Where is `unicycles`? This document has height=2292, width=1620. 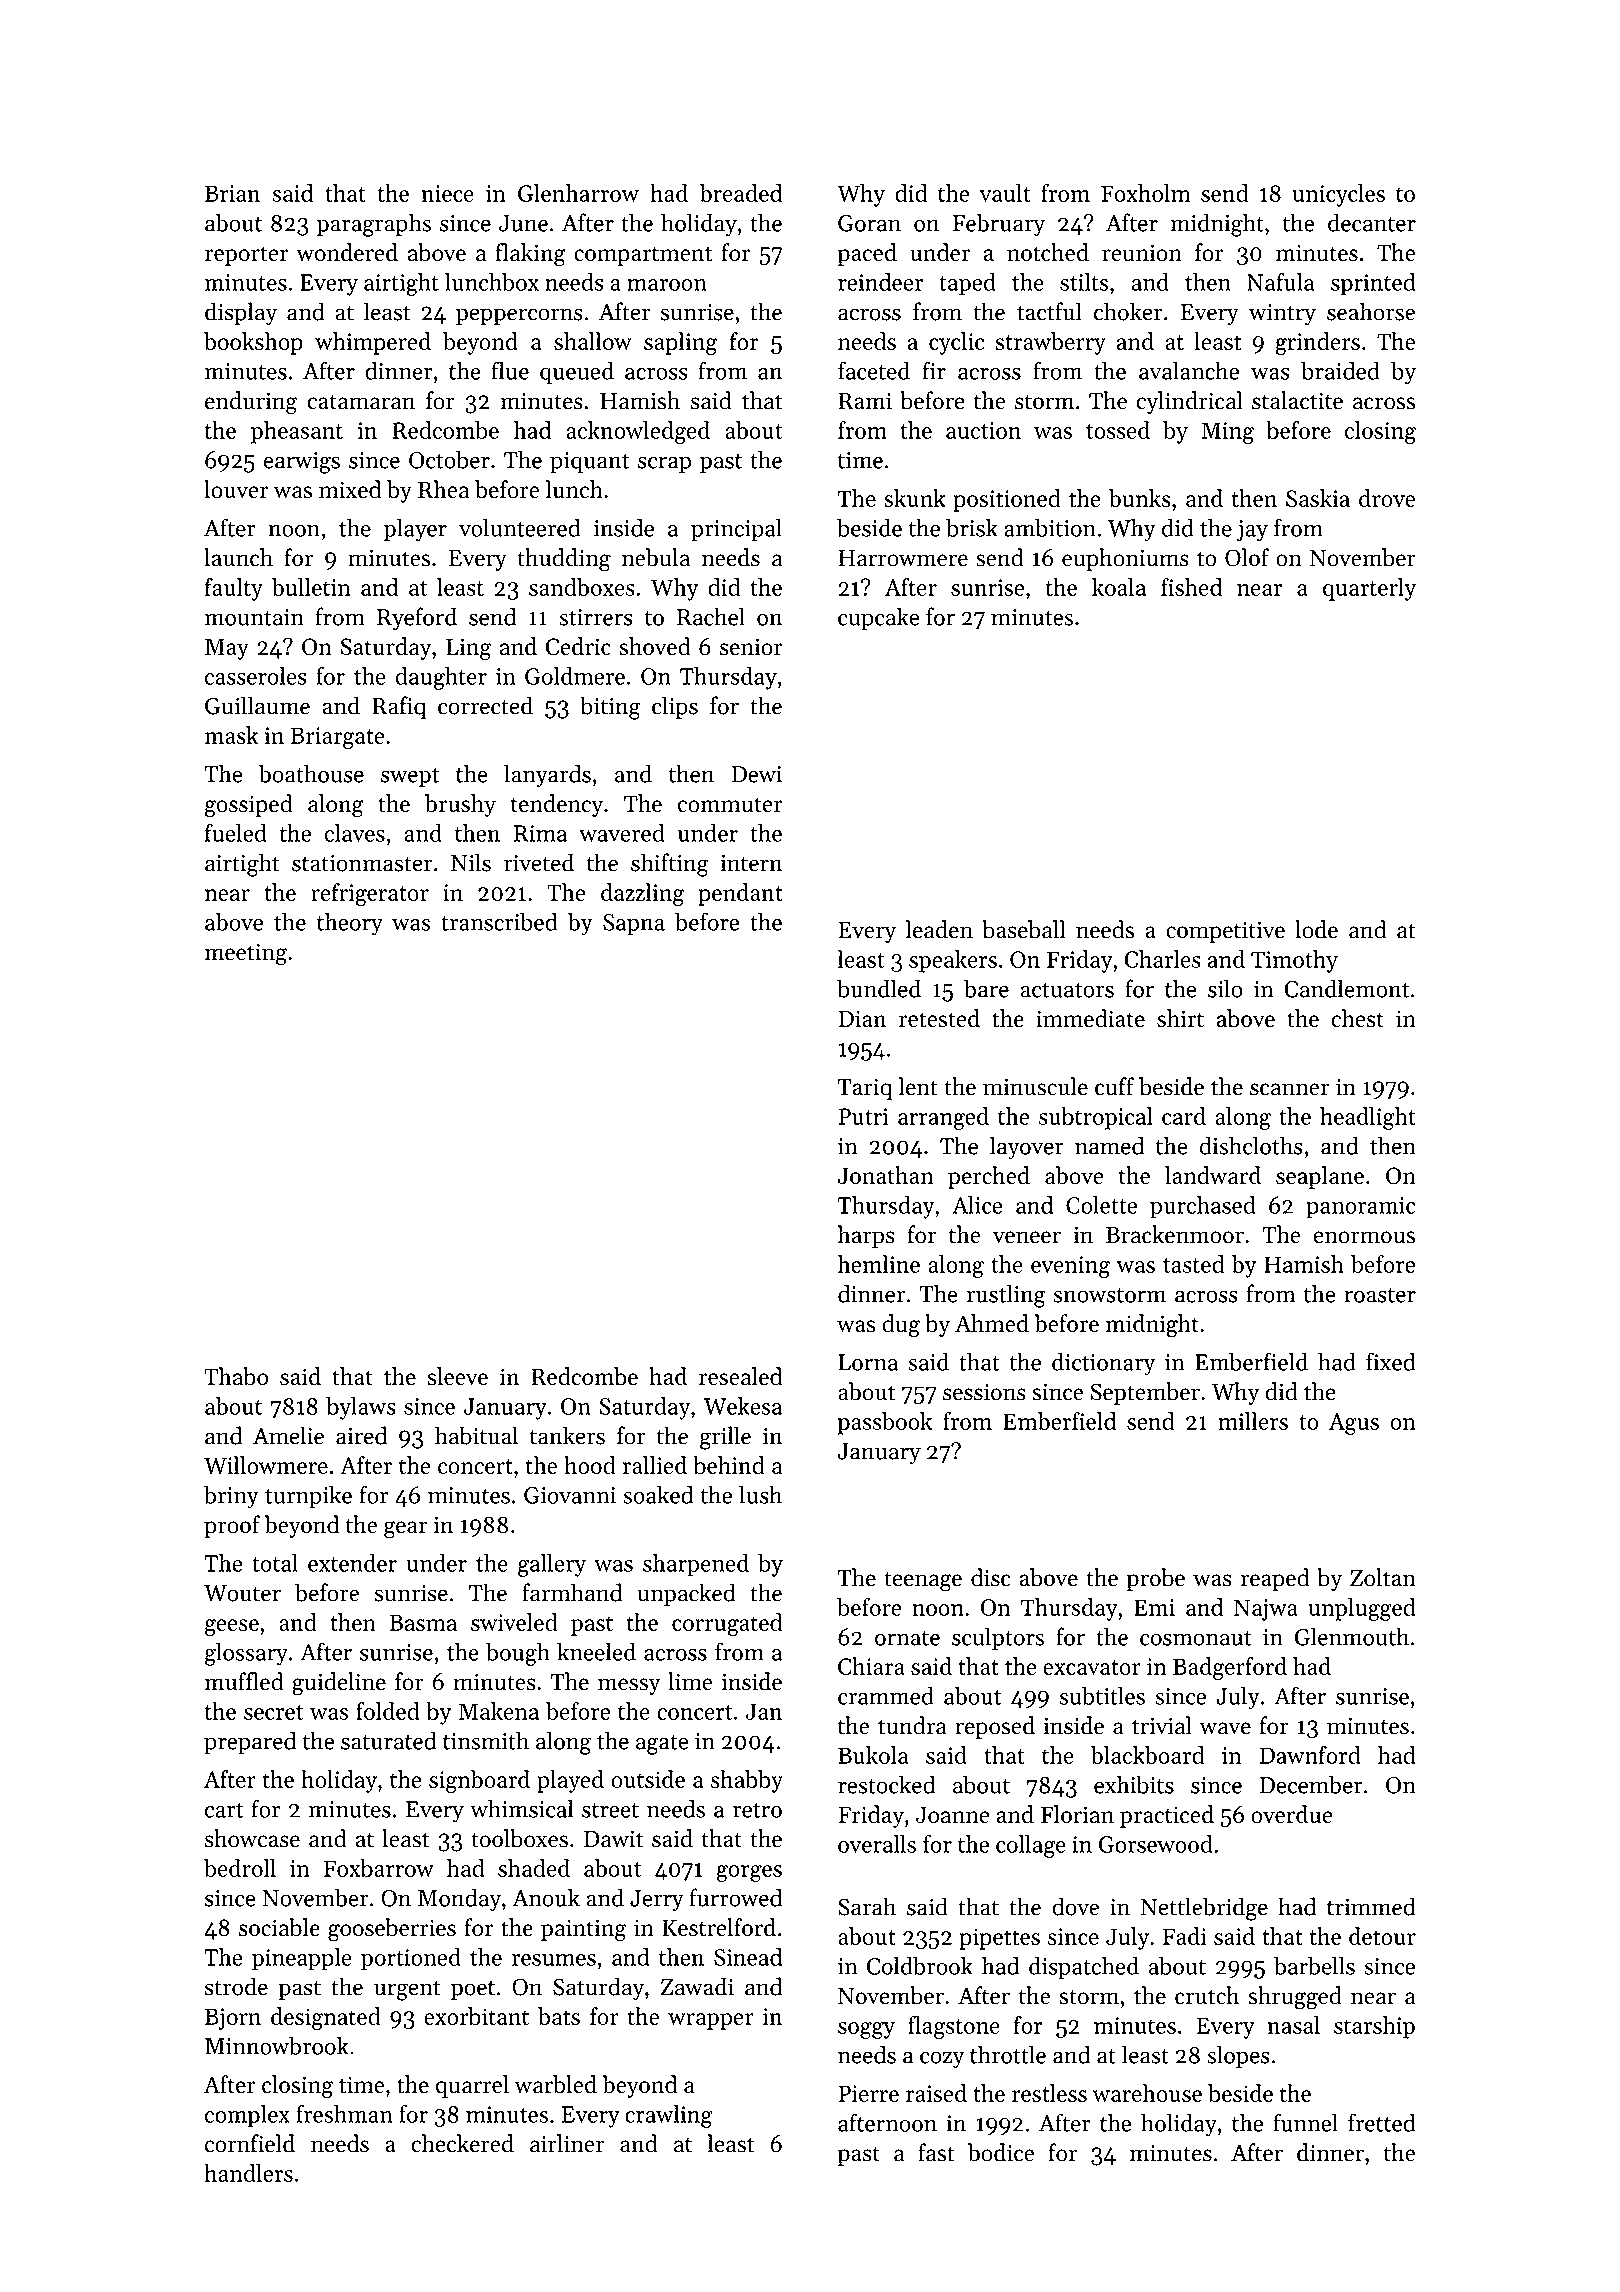
unicycles is located at coordinates (1338, 195).
